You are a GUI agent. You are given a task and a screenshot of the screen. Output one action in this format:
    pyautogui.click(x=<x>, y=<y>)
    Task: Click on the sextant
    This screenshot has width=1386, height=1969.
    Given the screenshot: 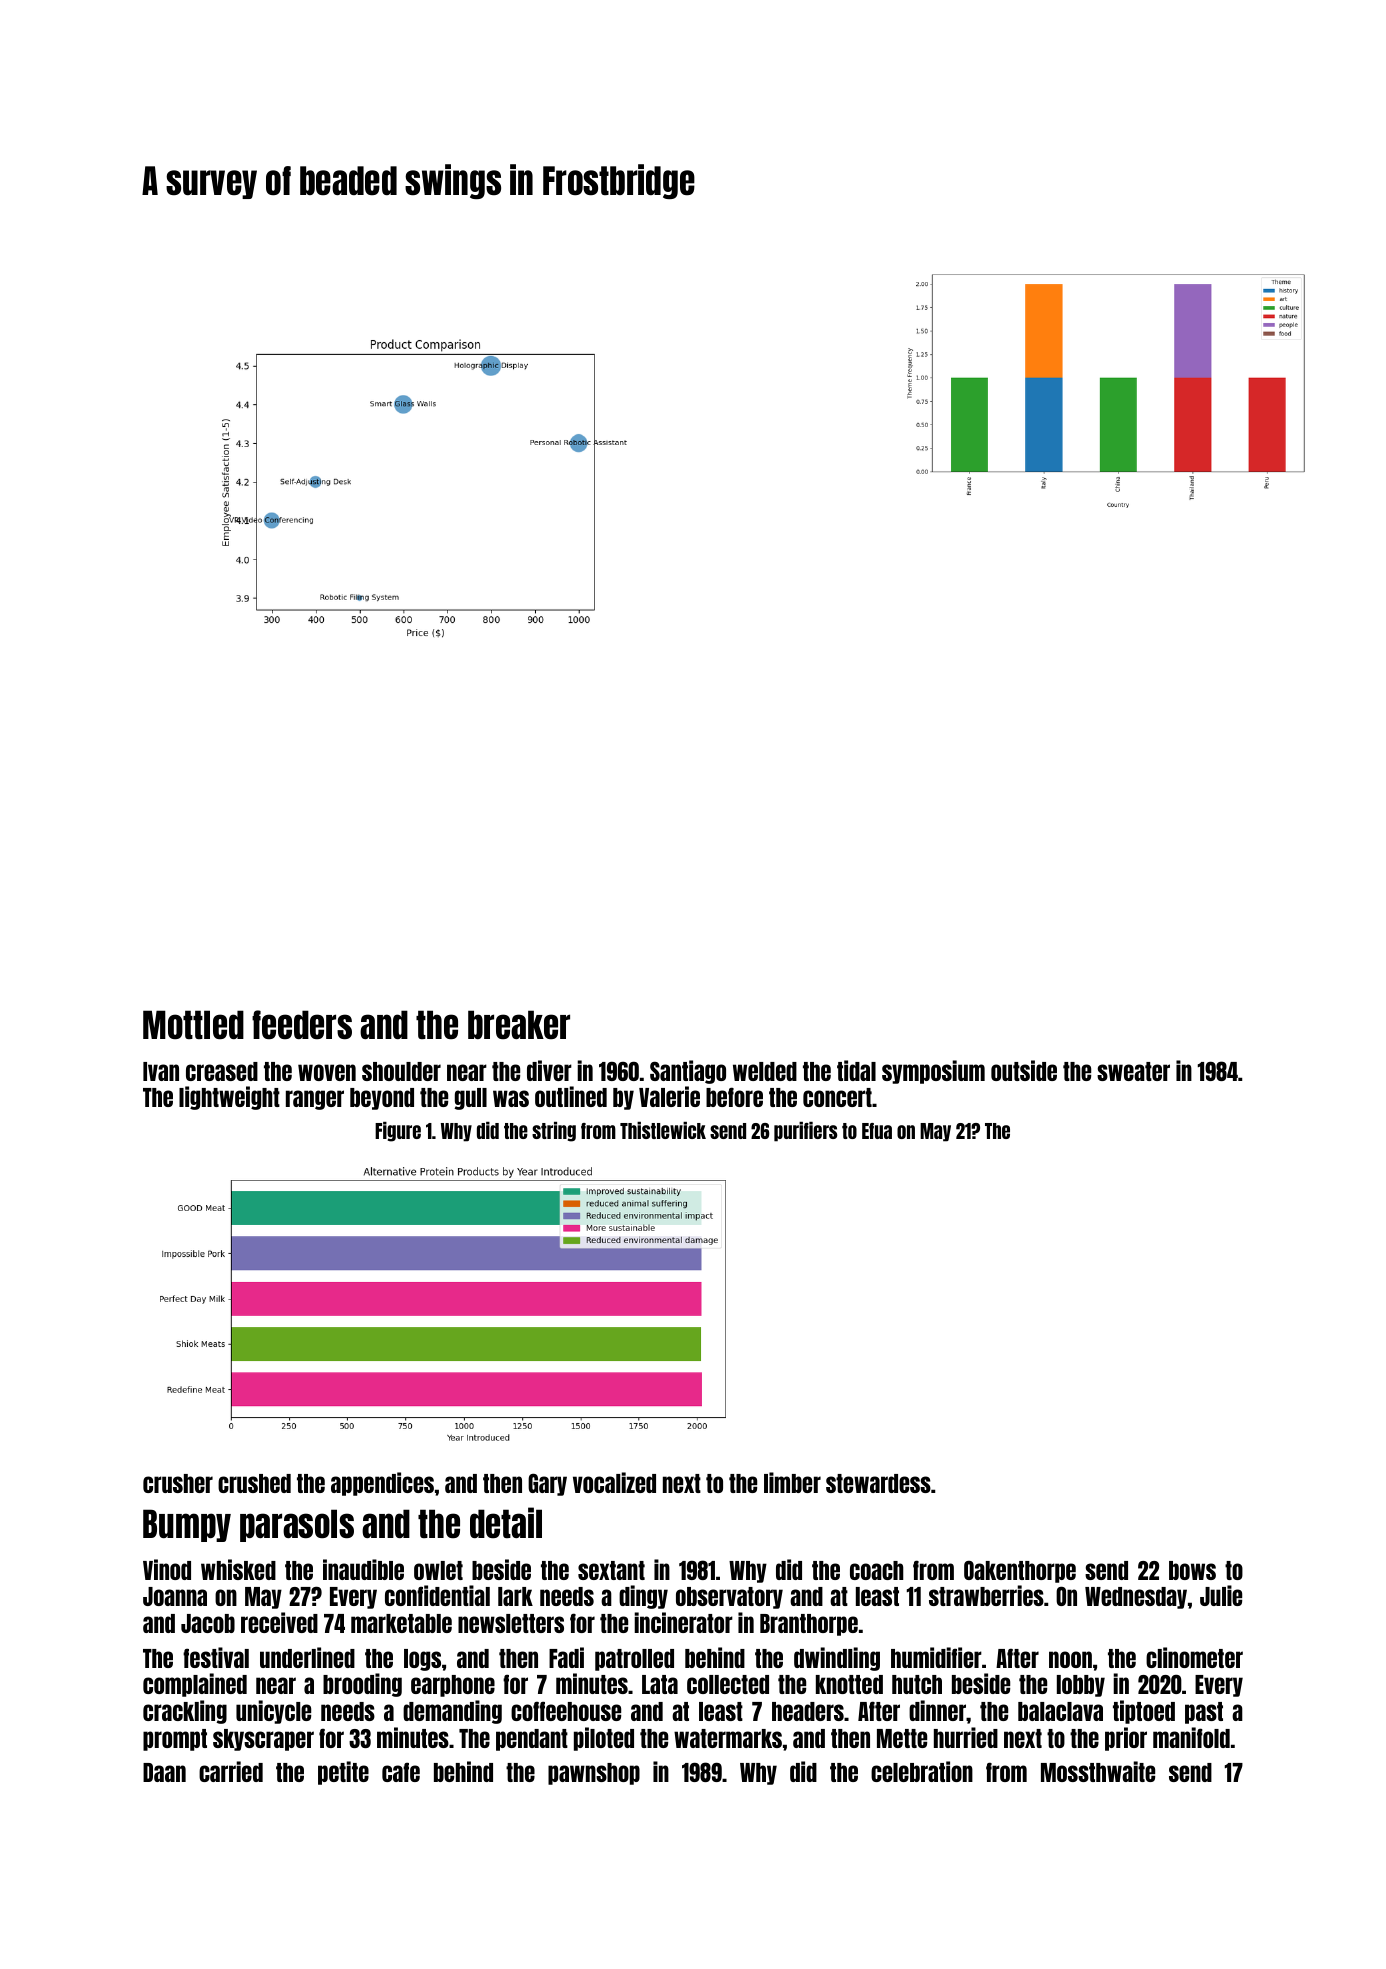 What is the action you would take?
    pyautogui.click(x=611, y=1570)
